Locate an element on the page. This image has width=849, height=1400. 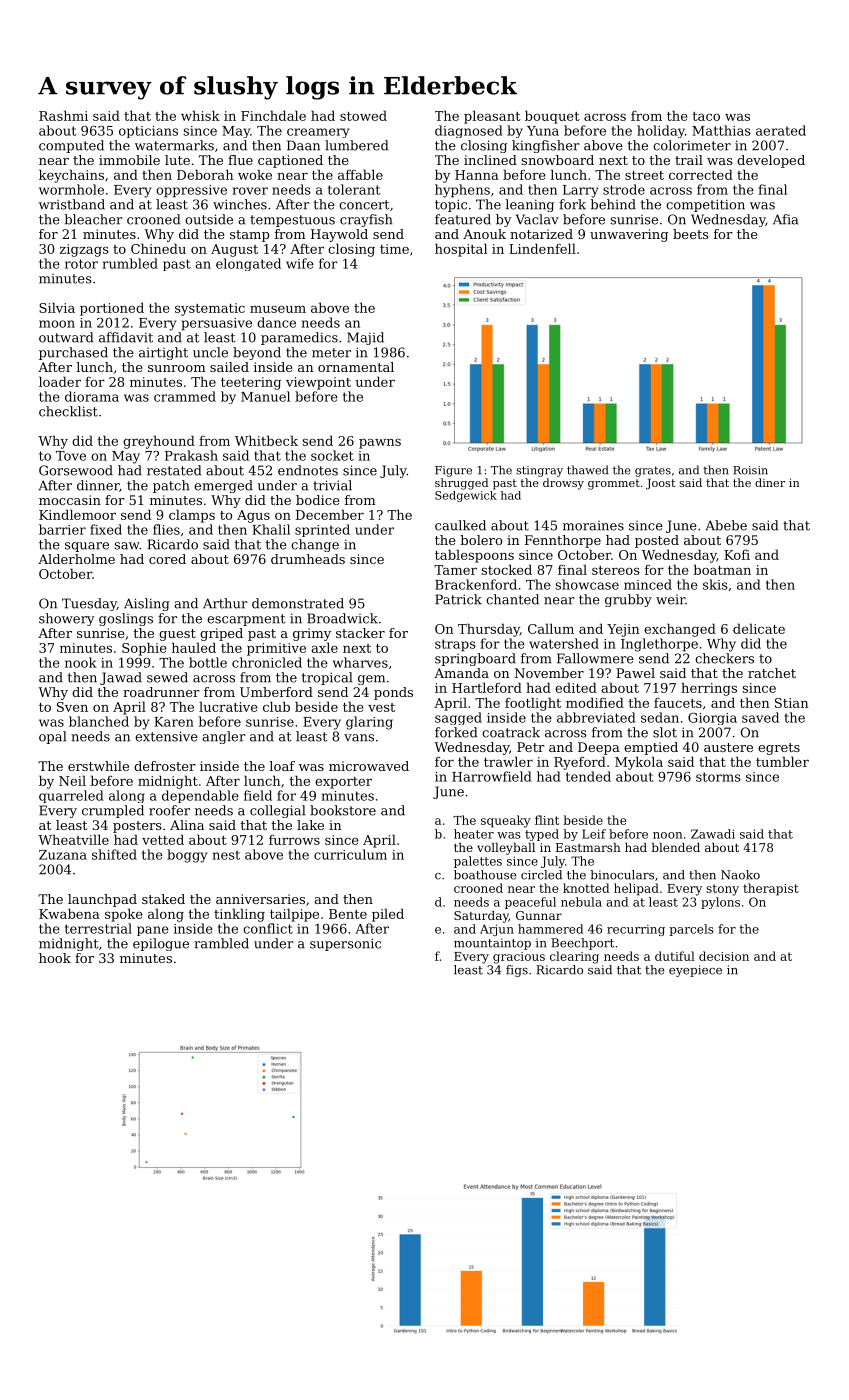
eyepiece is located at coordinates (695, 971).
